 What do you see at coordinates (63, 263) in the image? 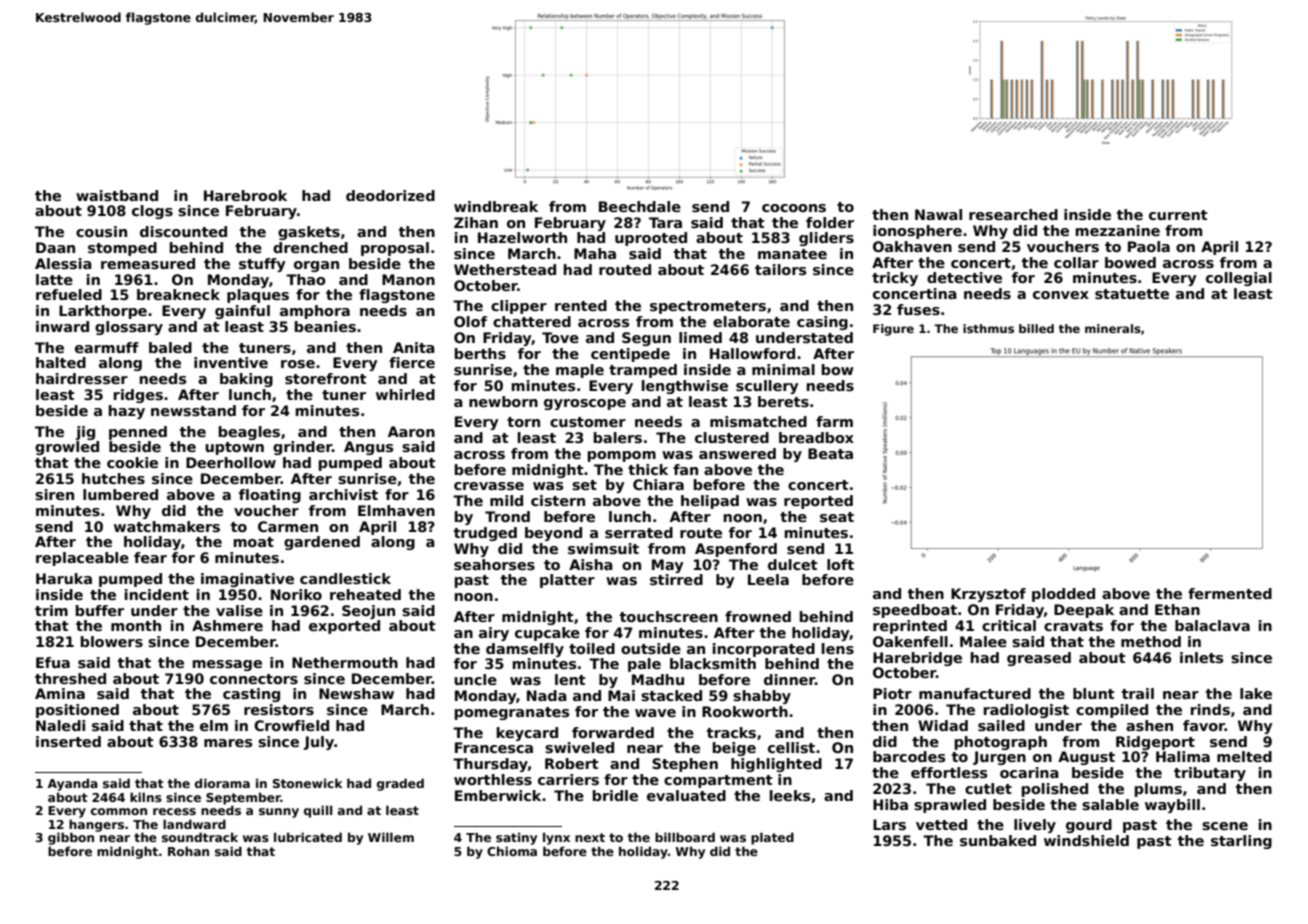
I see `Alessia` at bounding box center [63, 263].
